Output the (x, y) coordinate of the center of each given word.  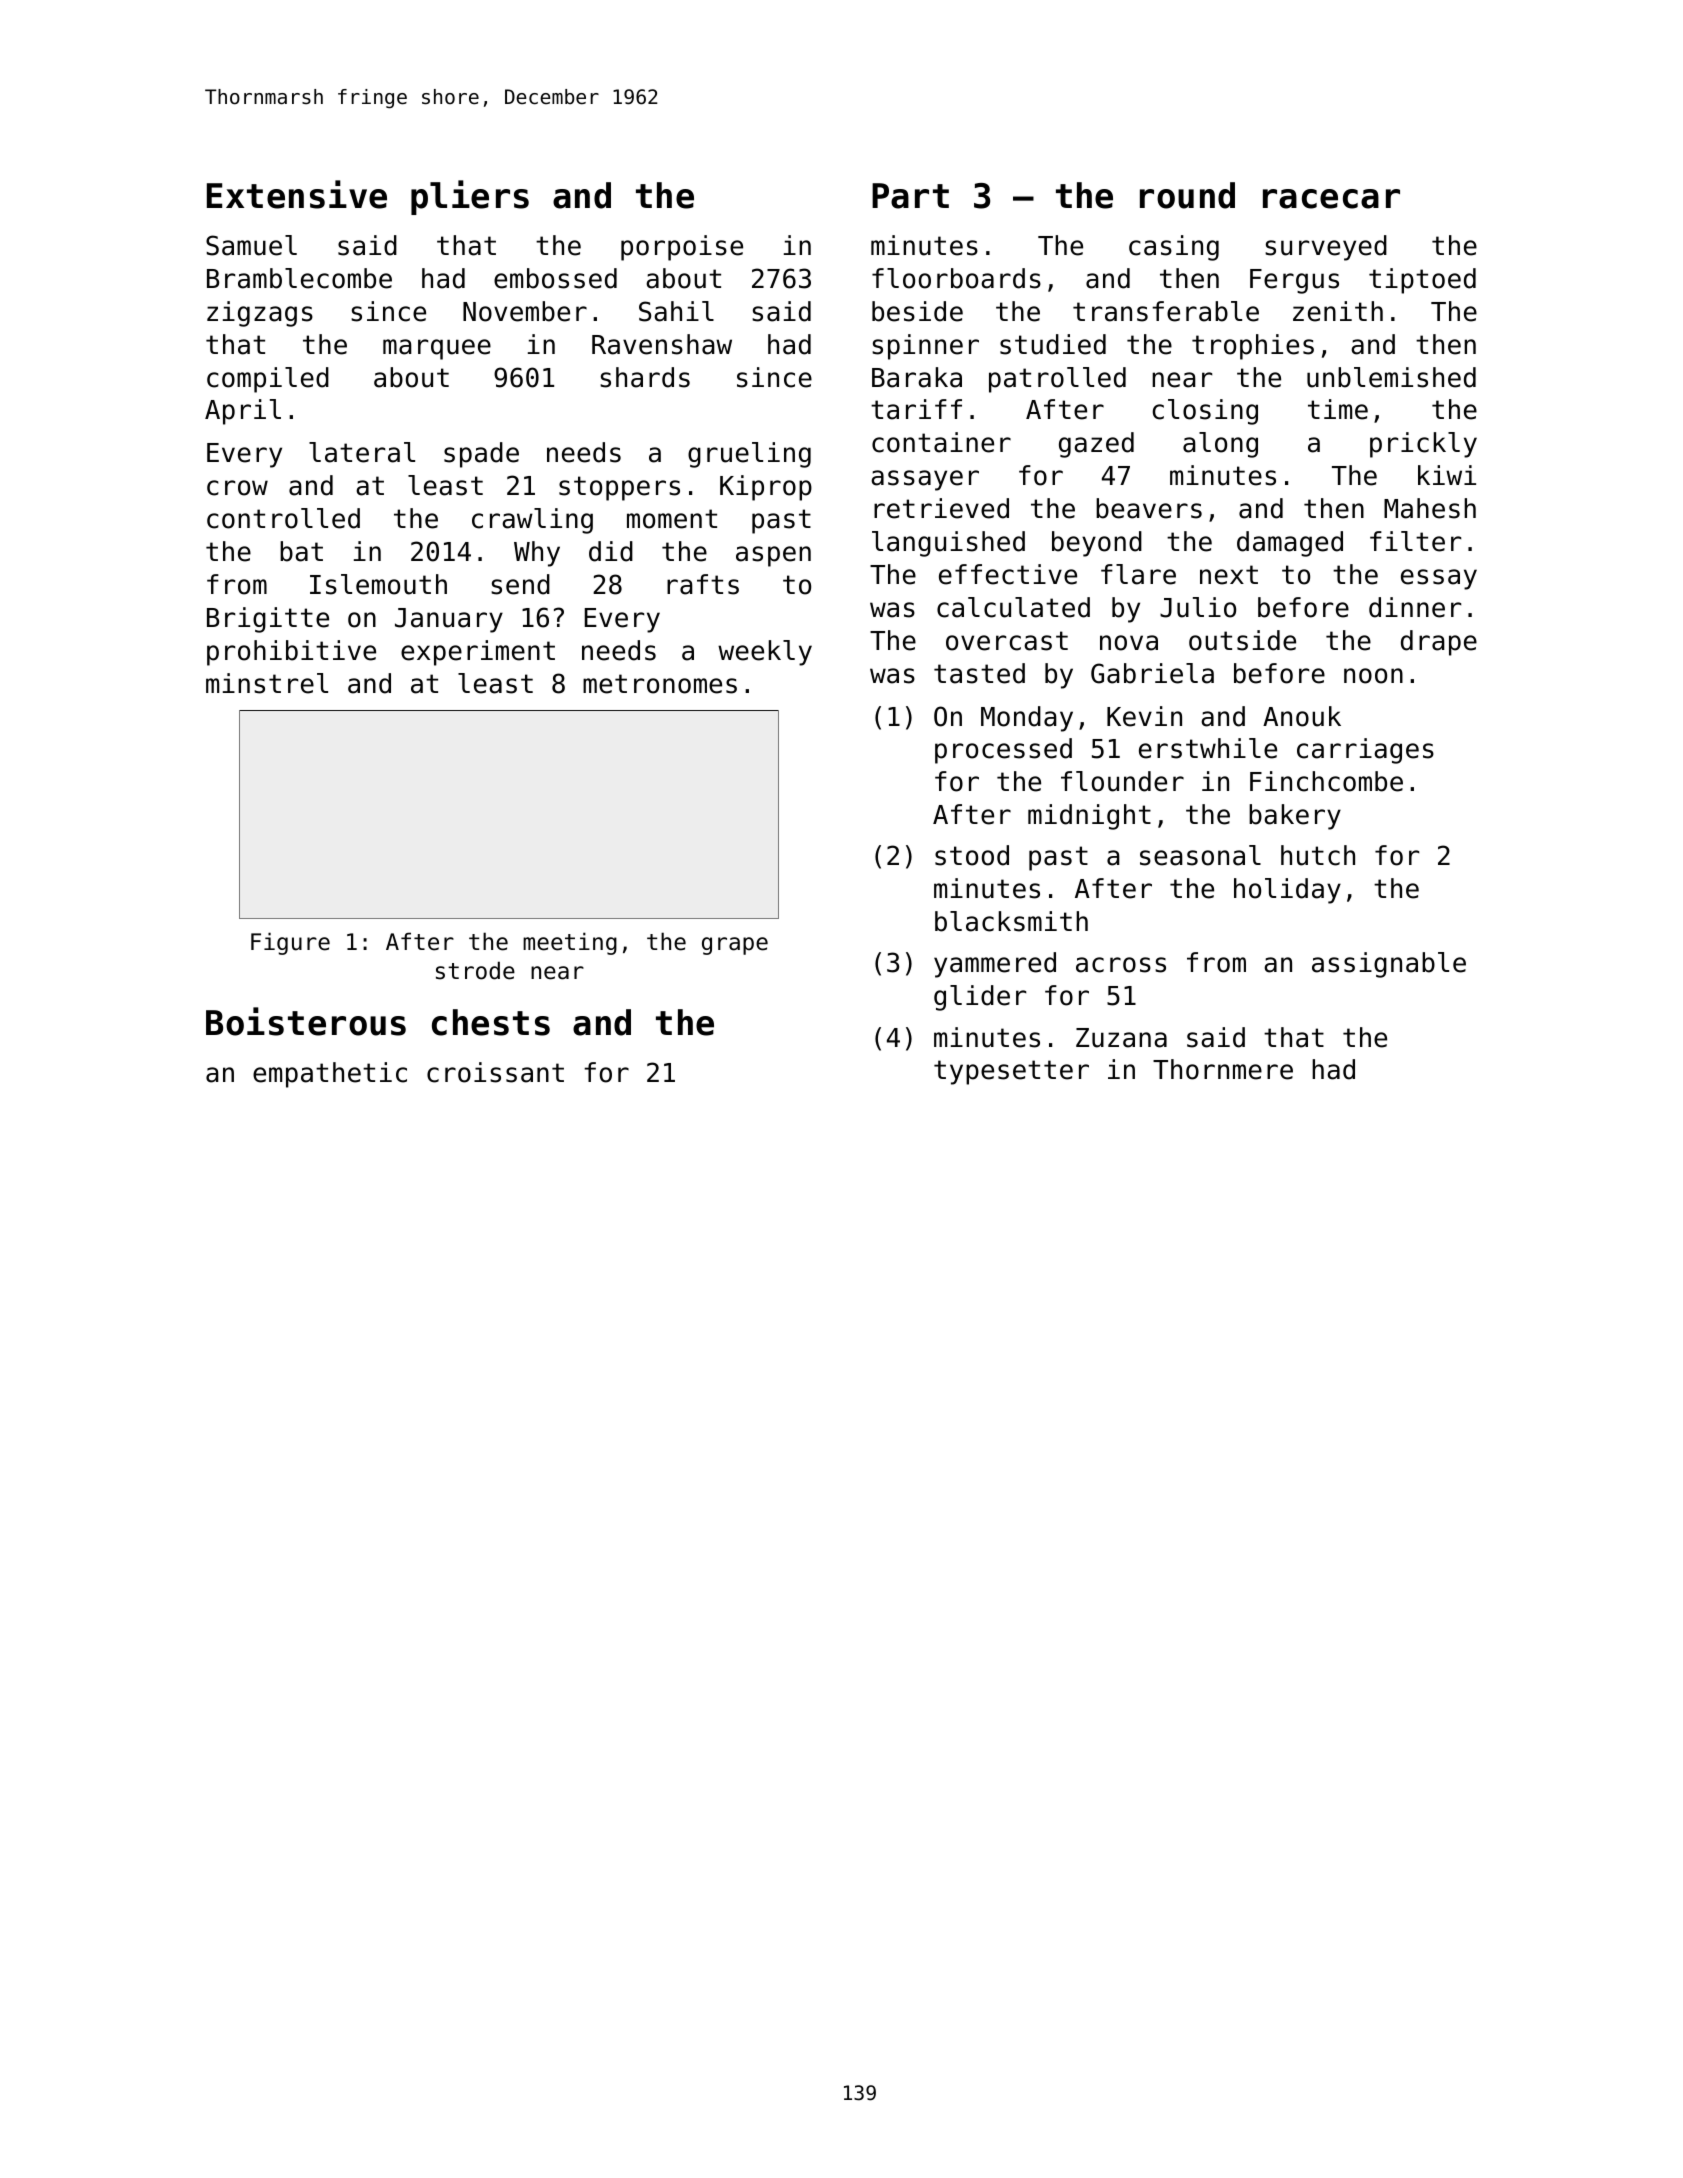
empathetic (330, 1075)
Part (910, 196)
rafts (703, 584)
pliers (470, 197)
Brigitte (268, 620)
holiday (1287, 891)
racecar (1331, 199)
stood (972, 855)
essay (1439, 579)
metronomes (660, 684)
